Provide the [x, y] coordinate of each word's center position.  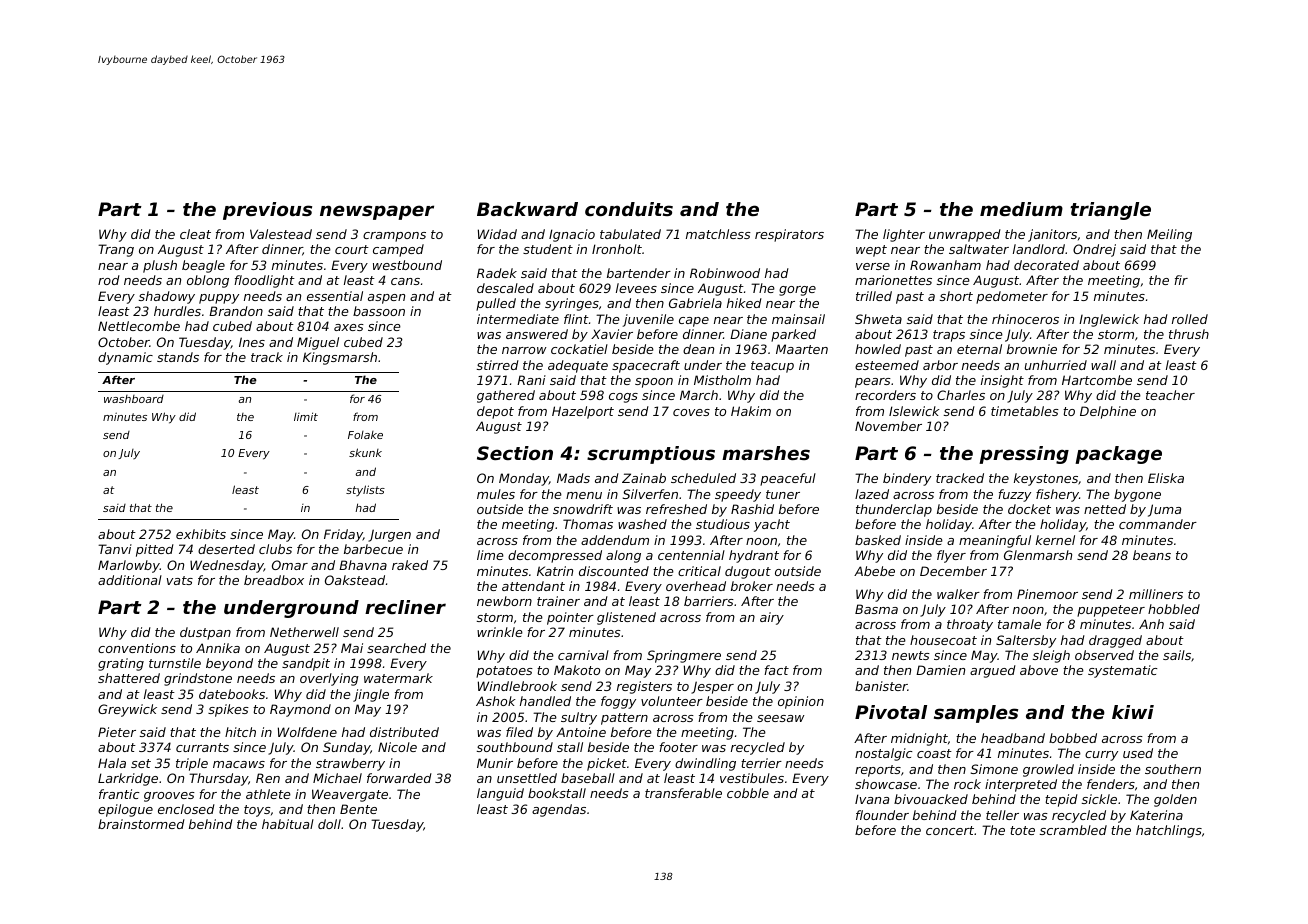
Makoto [577, 670]
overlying [329, 679]
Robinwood [725, 273]
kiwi [1133, 712]
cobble [748, 793]
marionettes [893, 280]
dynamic [125, 358]
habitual [288, 824]
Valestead [281, 234]
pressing [1024, 455]
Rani [531, 380]
